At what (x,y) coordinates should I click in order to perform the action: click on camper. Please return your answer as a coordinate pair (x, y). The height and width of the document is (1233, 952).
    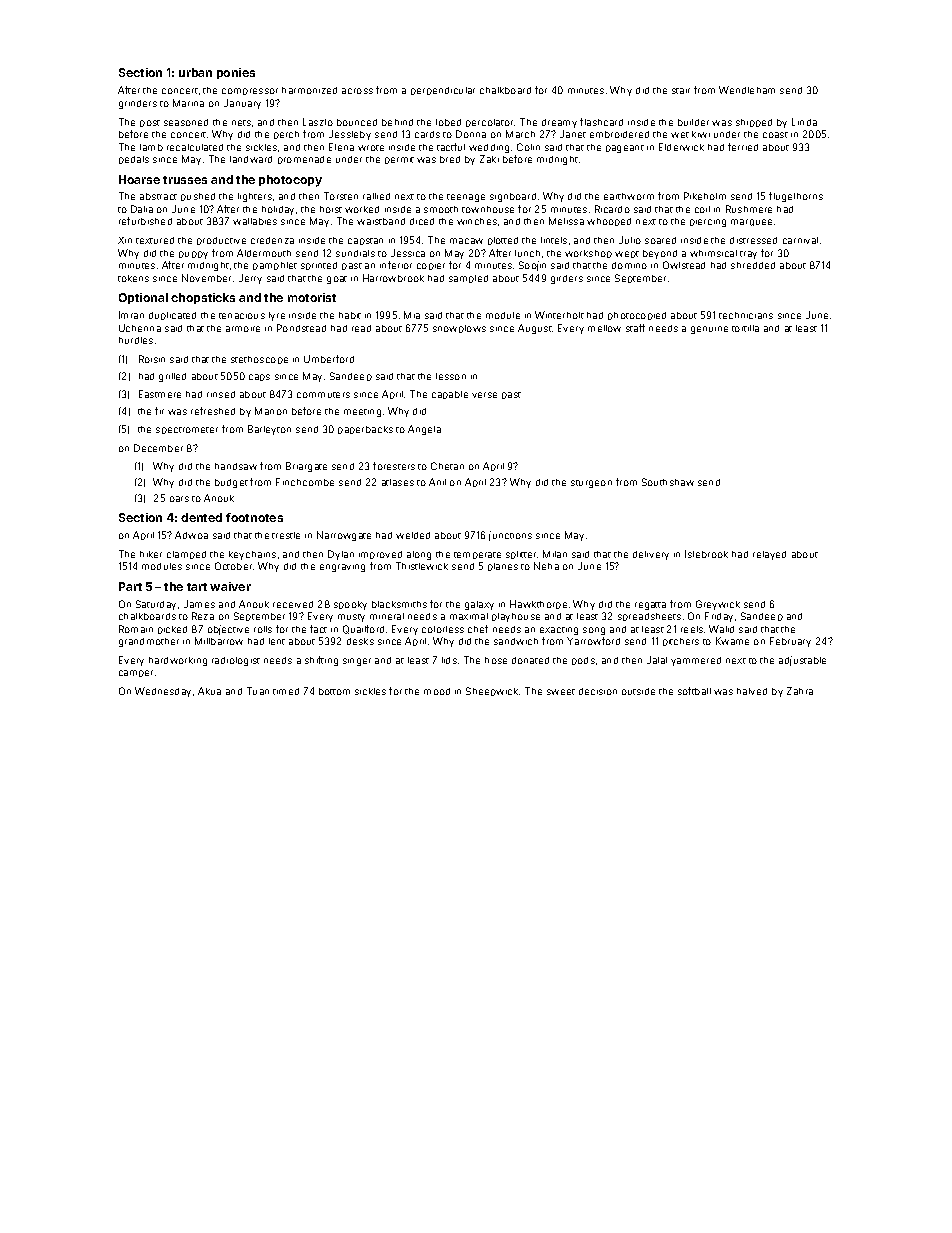
    Looking at the image, I should click on (136, 673).
